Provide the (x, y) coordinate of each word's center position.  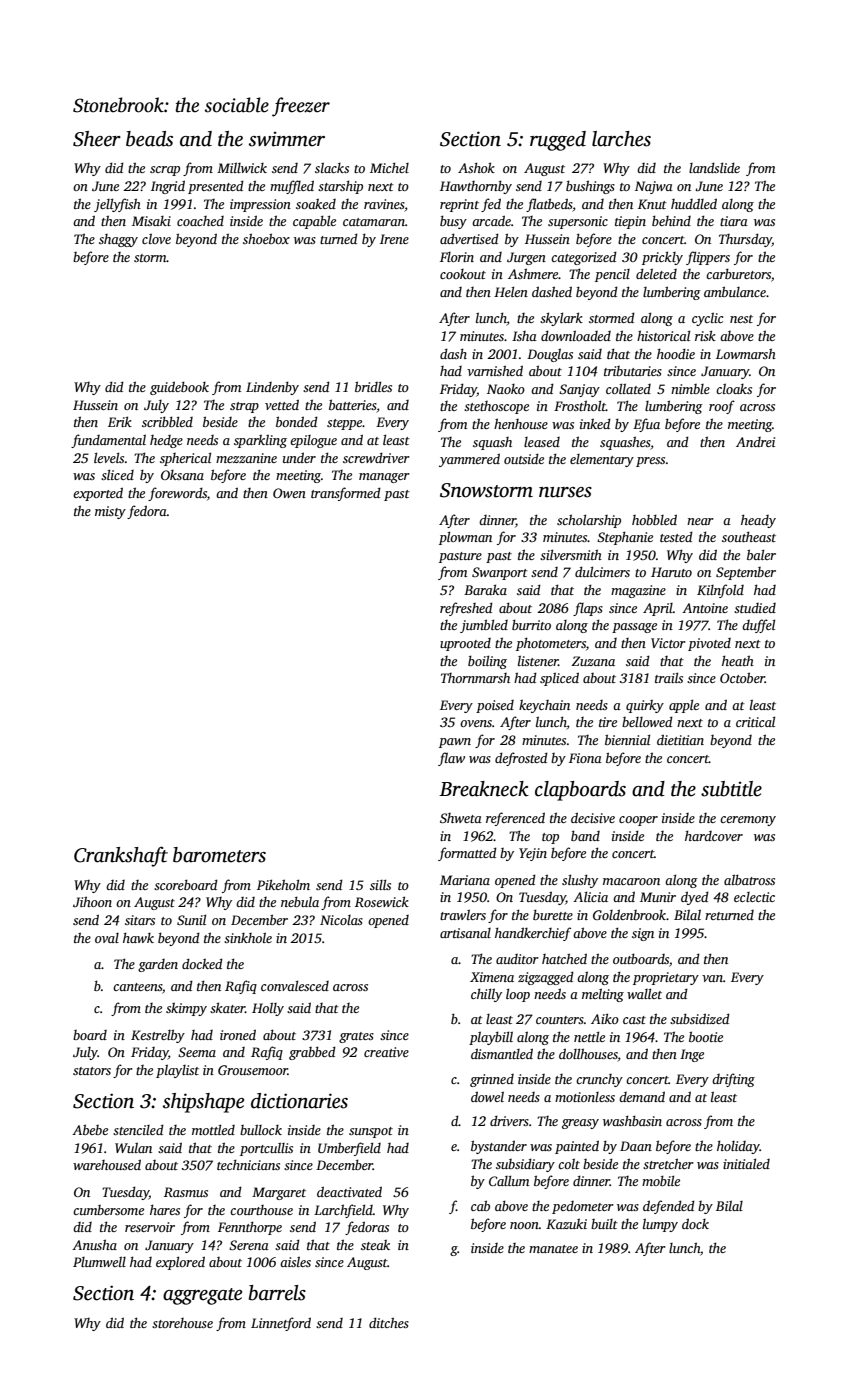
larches (621, 139)
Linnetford (281, 1324)
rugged (558, 141)
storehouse (182, 1323)
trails (669, 677)
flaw (451, 759)
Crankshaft (121, 856)
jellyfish (117, 205)
